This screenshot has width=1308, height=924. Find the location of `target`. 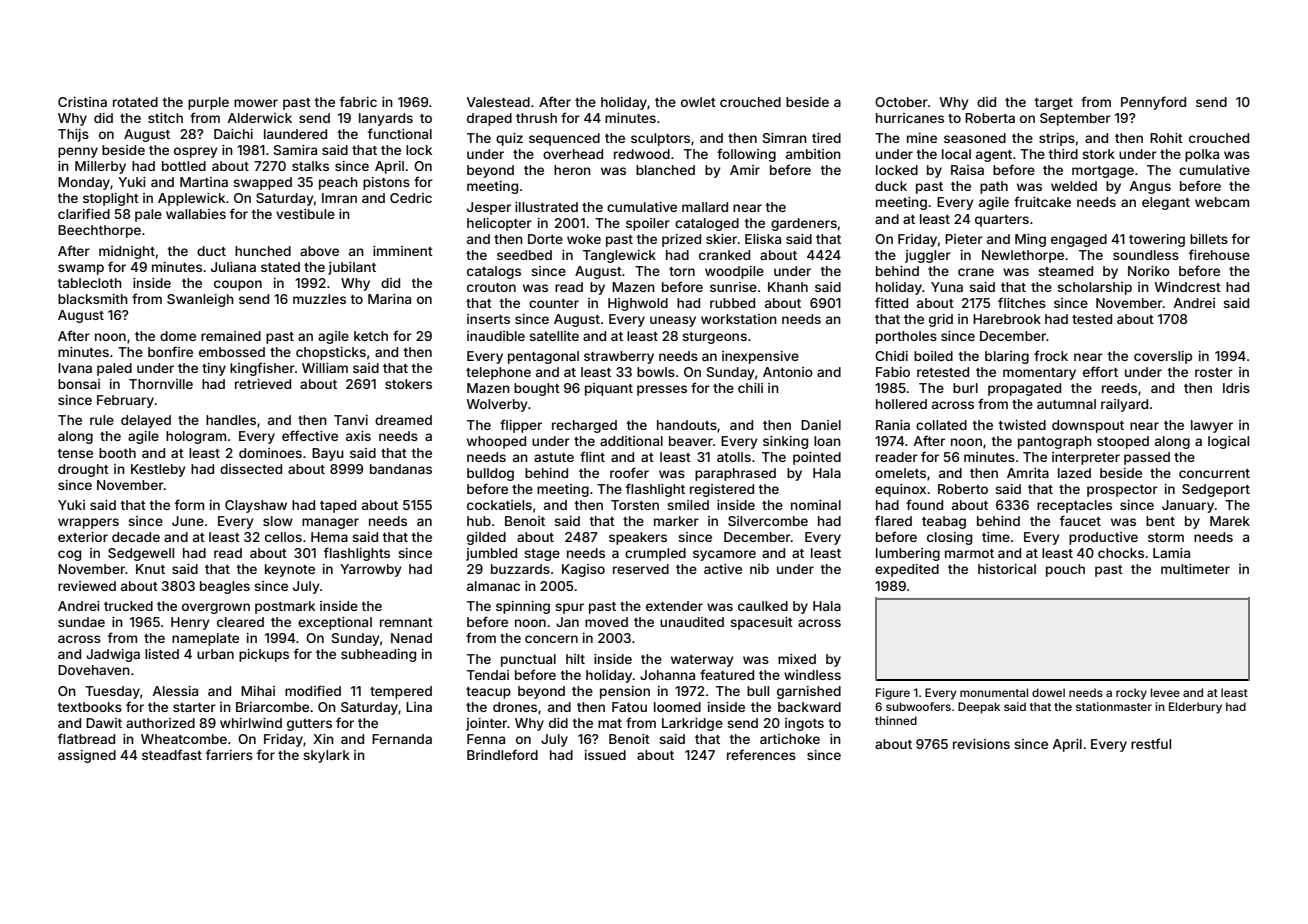

target is located at coordinates (1054, 104).
